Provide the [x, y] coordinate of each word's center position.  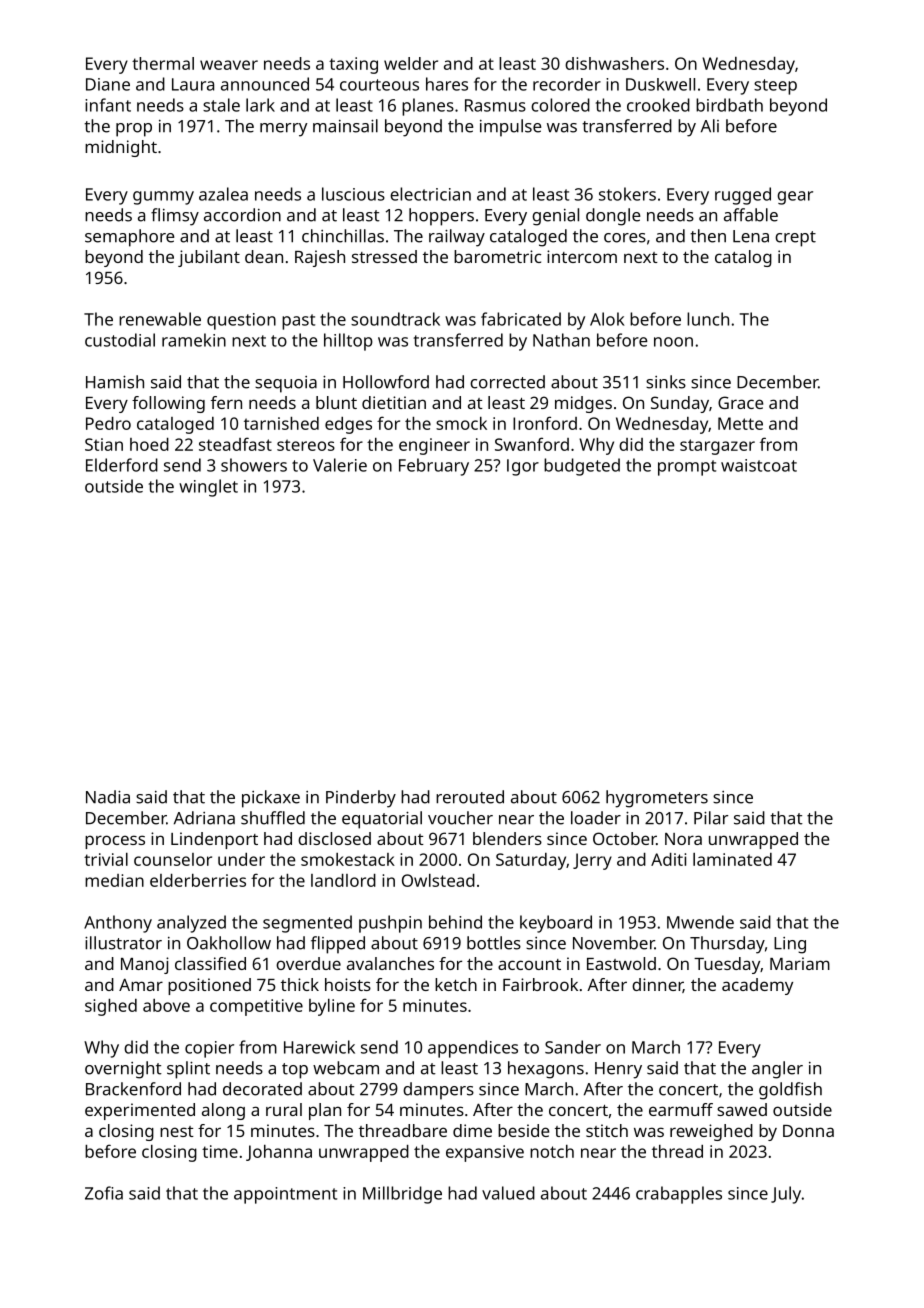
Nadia [108, 797]
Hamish [115, 382]
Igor [523, 467]
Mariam [800, 963]
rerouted [470, 797]
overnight [123, 1070]
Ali [710, 126]
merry [284, 130]
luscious [353, 194]
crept [795, 239]
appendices [473, 1049]
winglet [208, 488]
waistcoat [759, 465]
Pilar [711, 818]
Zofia [104, 1193]
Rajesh [320, 258]
